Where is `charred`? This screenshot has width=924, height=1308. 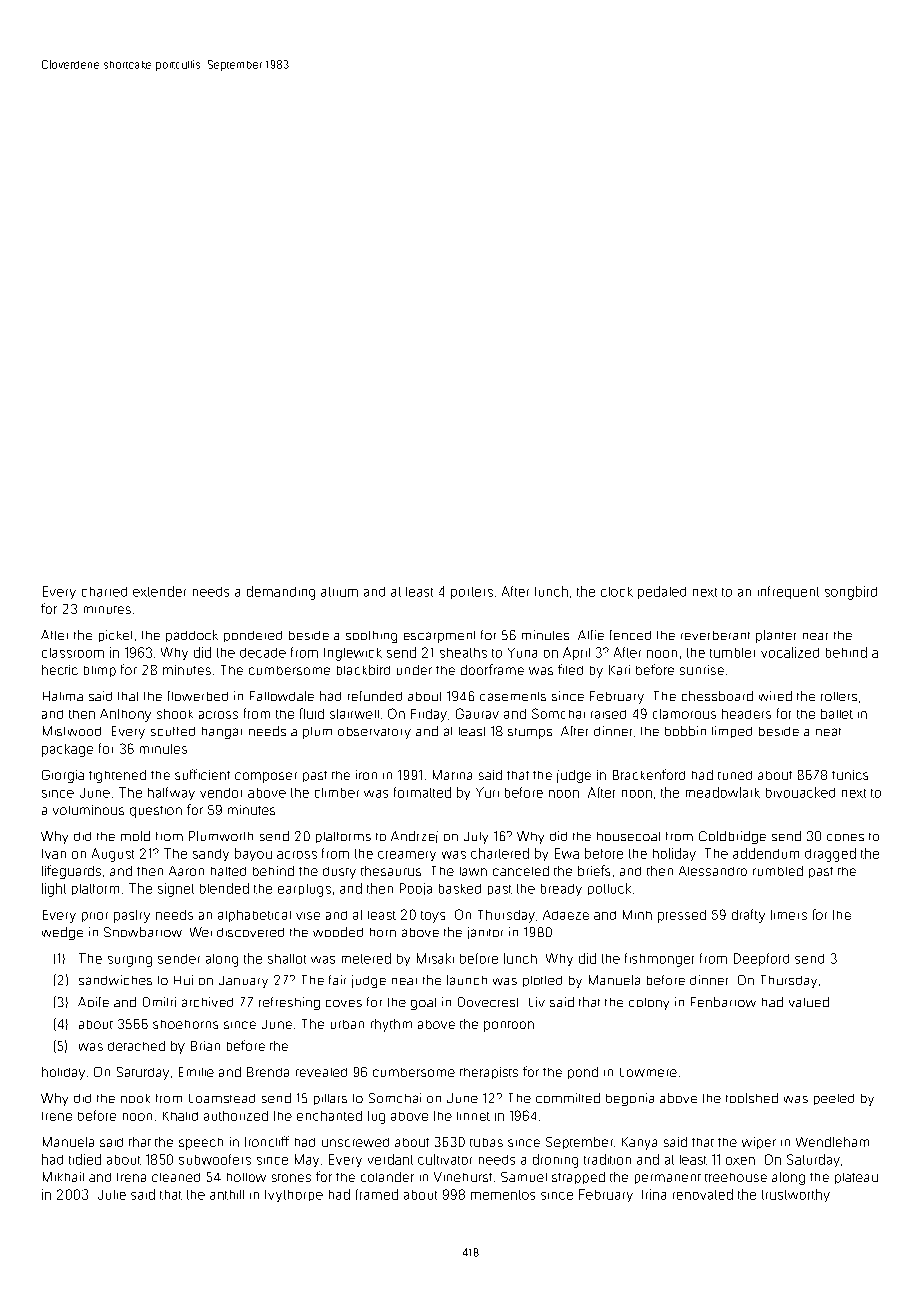
charred is located at coordinates (104, 592).
